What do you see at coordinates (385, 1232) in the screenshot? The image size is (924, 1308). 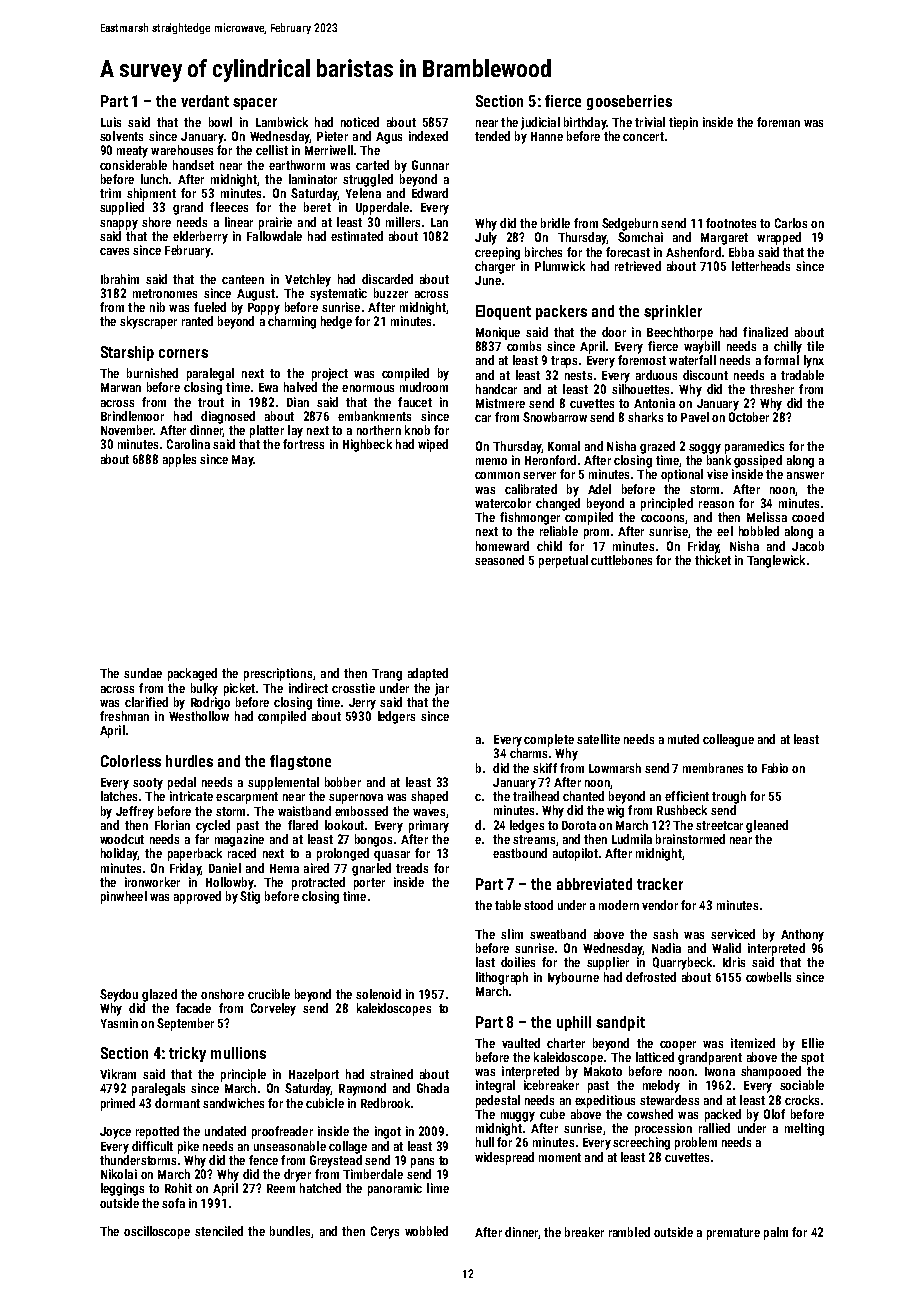 I see `Cerys` at bounding box center [385, 1232].
